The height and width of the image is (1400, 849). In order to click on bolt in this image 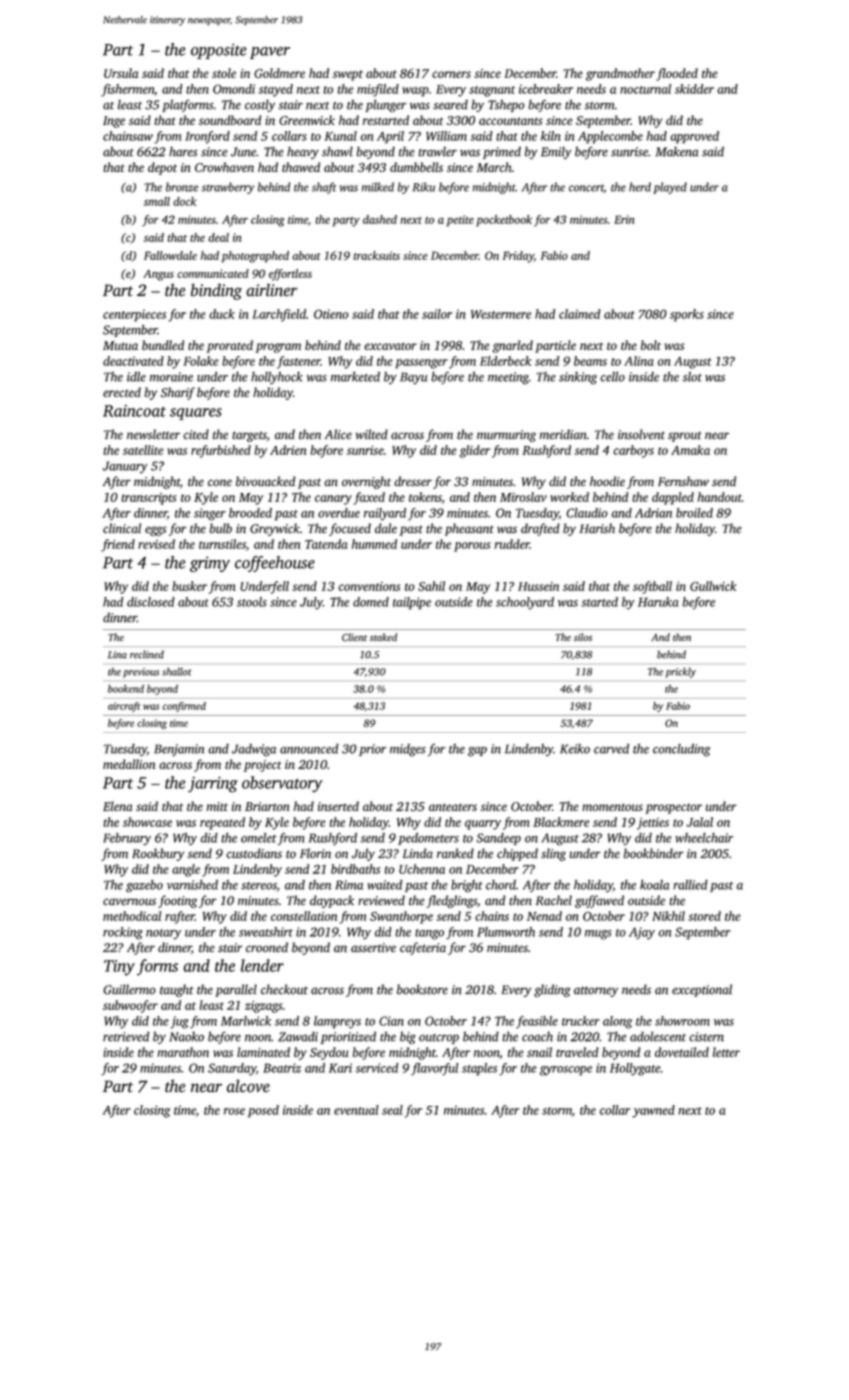, I will do `click(651, 345)`.
